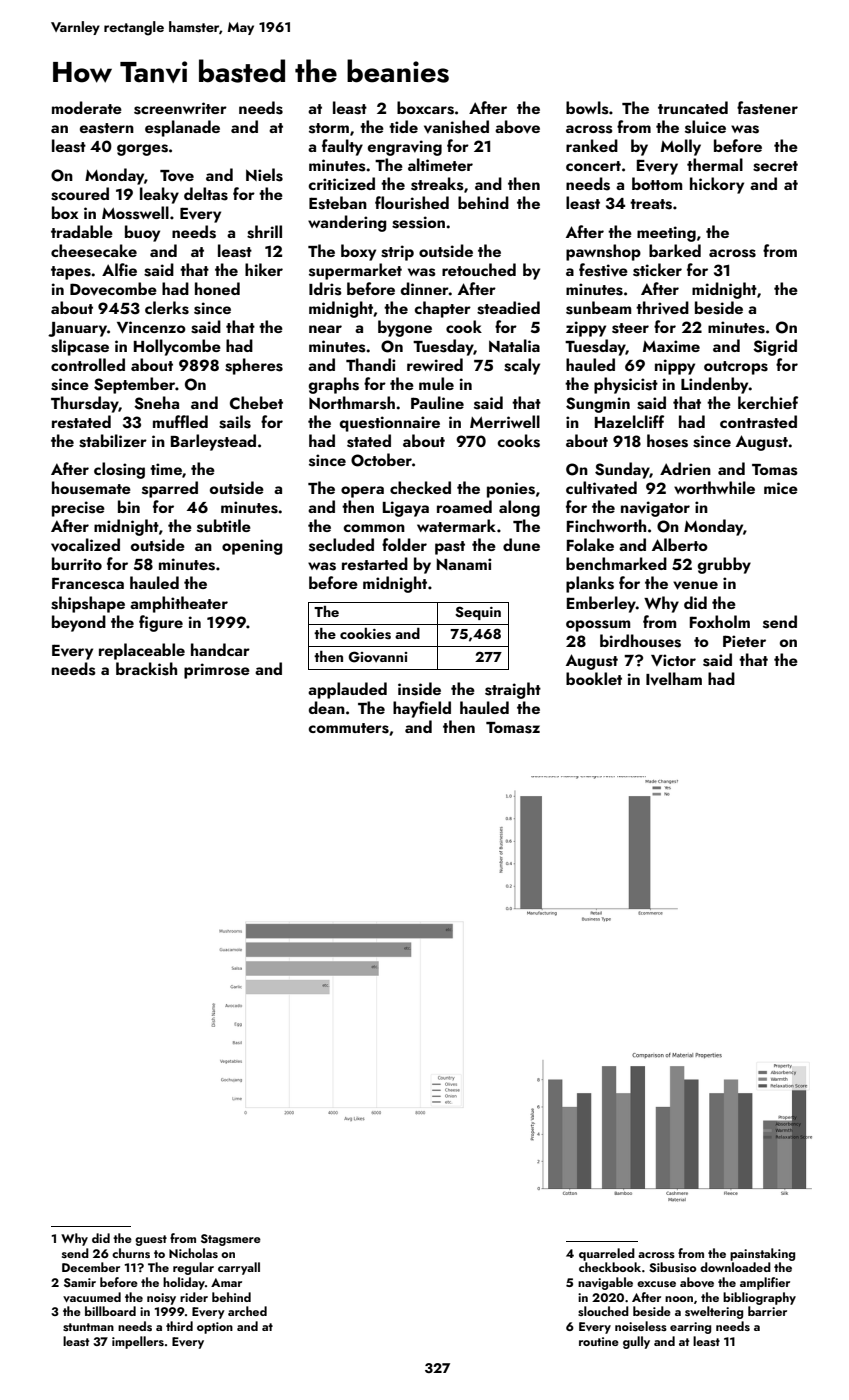  What do you see at coordinates (82, 231) in the page?
I see `tradable` at bounding box center [82, 231].
